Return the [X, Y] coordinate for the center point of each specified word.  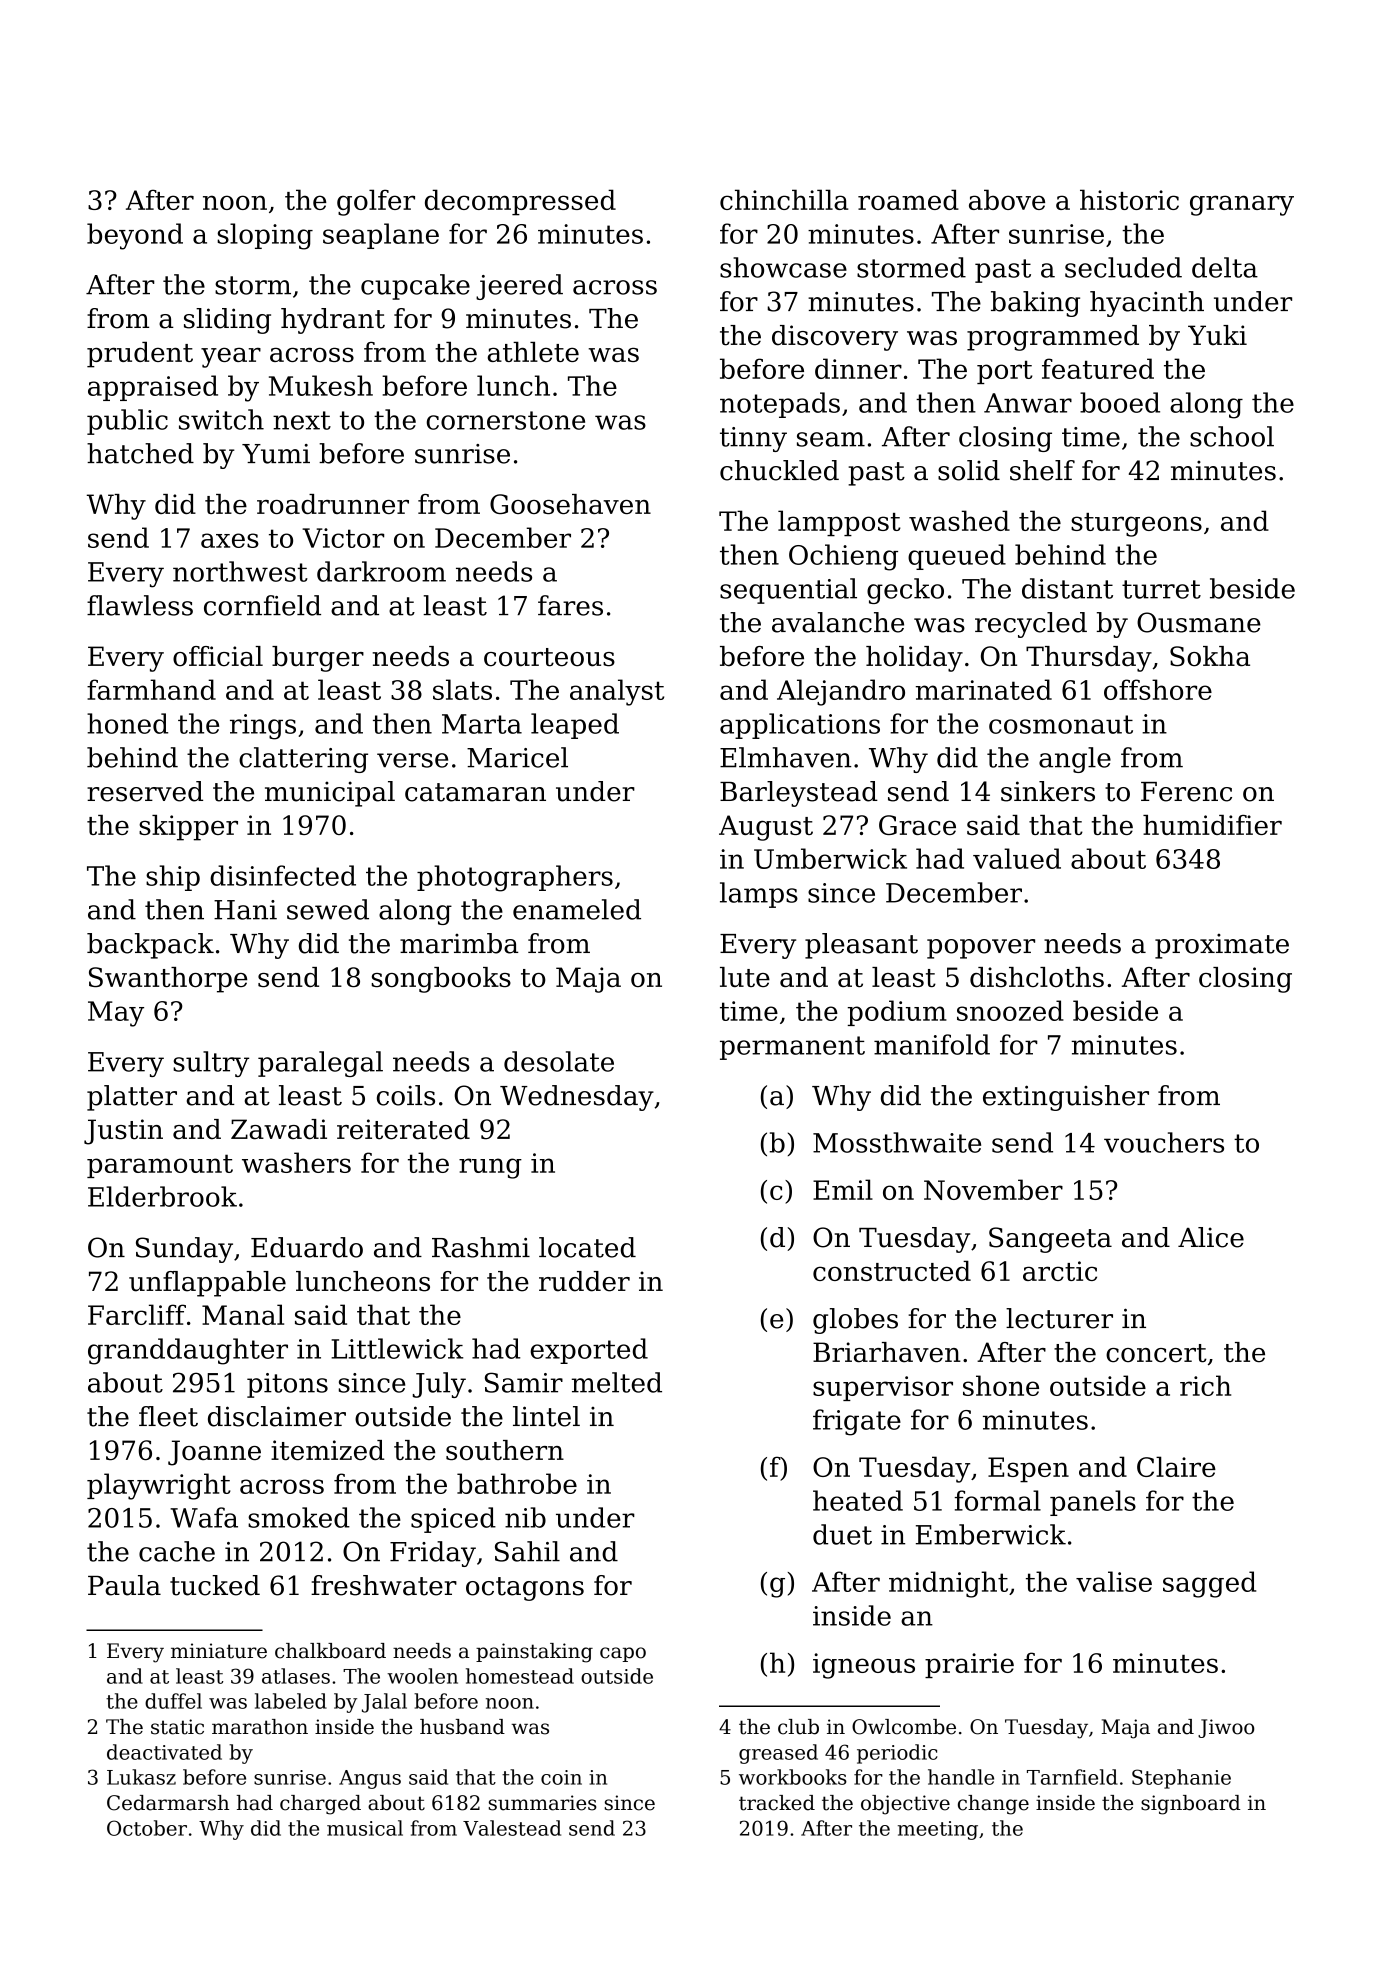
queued [957, 557]
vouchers [1164, 1142]
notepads [780, 405]
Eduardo [307, 1247]
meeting [938, 1830]
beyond [135, 236]
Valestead [512, 1828]
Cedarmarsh [168, 1803]
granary [1242, 205]
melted [617, 1382]
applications [800, 726]
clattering [303, 760]
